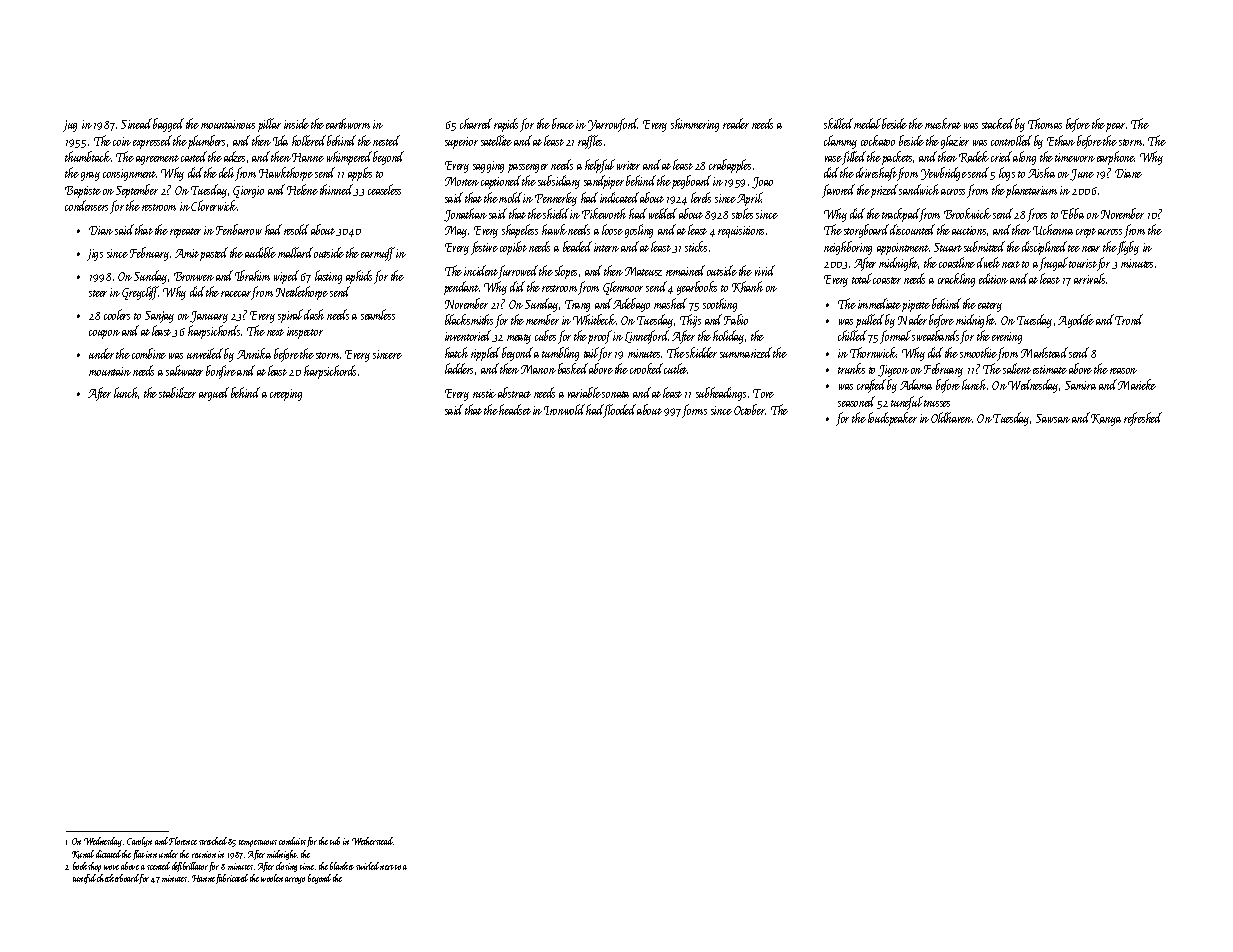 This screenshot has width=1233, height=952. Describe the element at coordinates (286, 395) in the screenshot. I see `creeping` at that location.
